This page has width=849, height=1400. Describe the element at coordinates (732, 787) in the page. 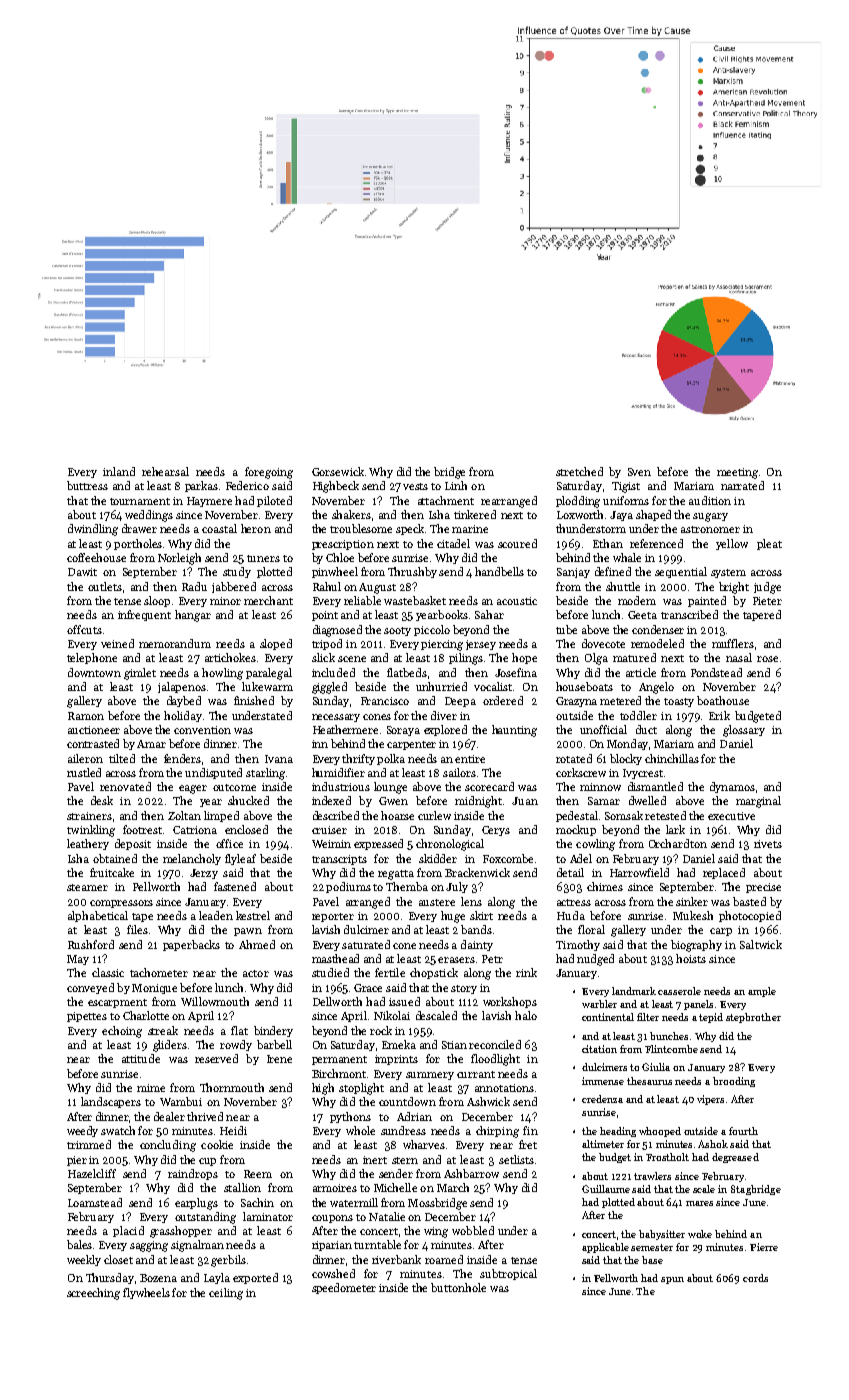

I see `dynamos` at that location.
